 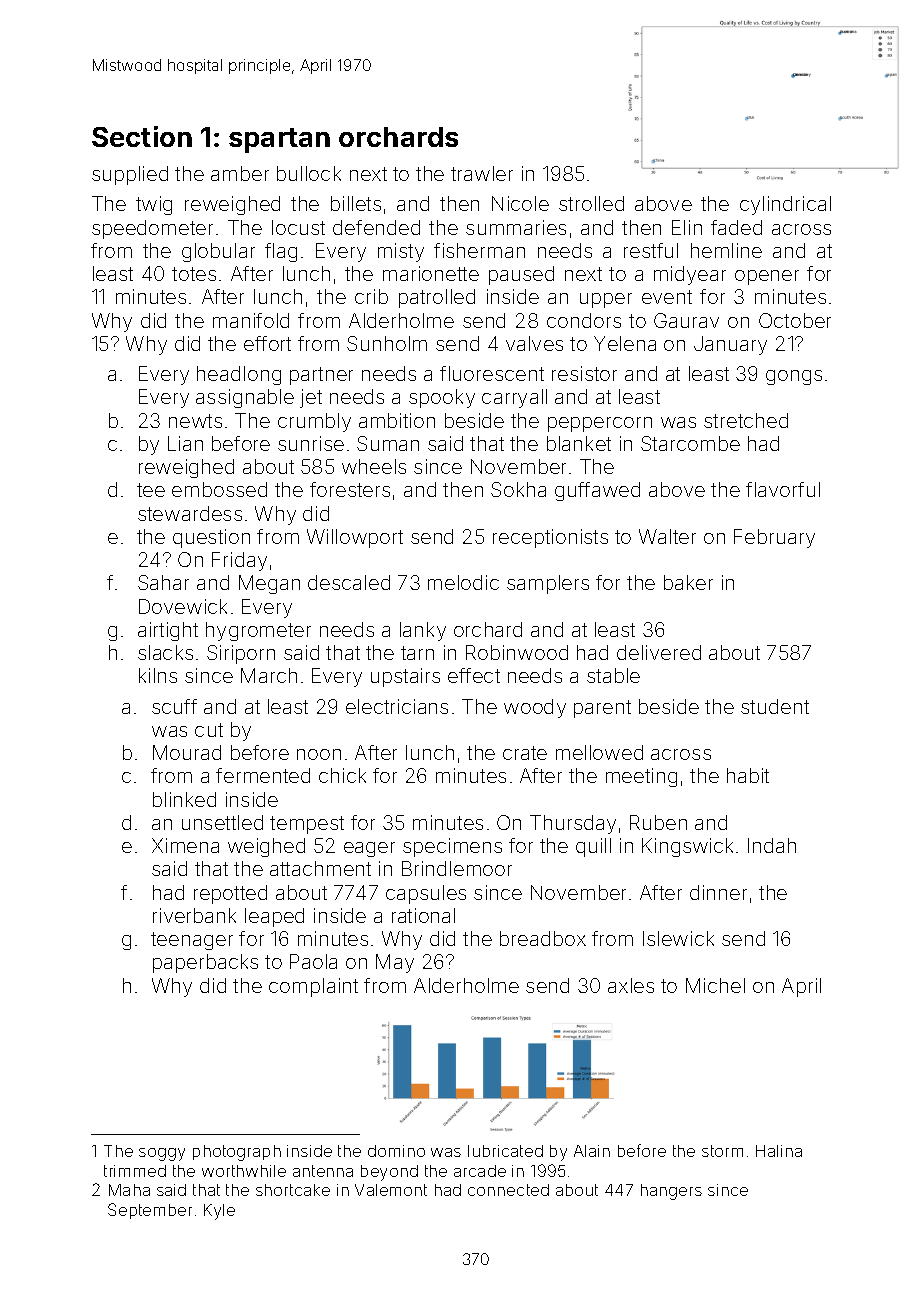 What do you see at coordinates (505, 1151) in the page?
I see `lubricated` at bounding box center [505, 1151].
